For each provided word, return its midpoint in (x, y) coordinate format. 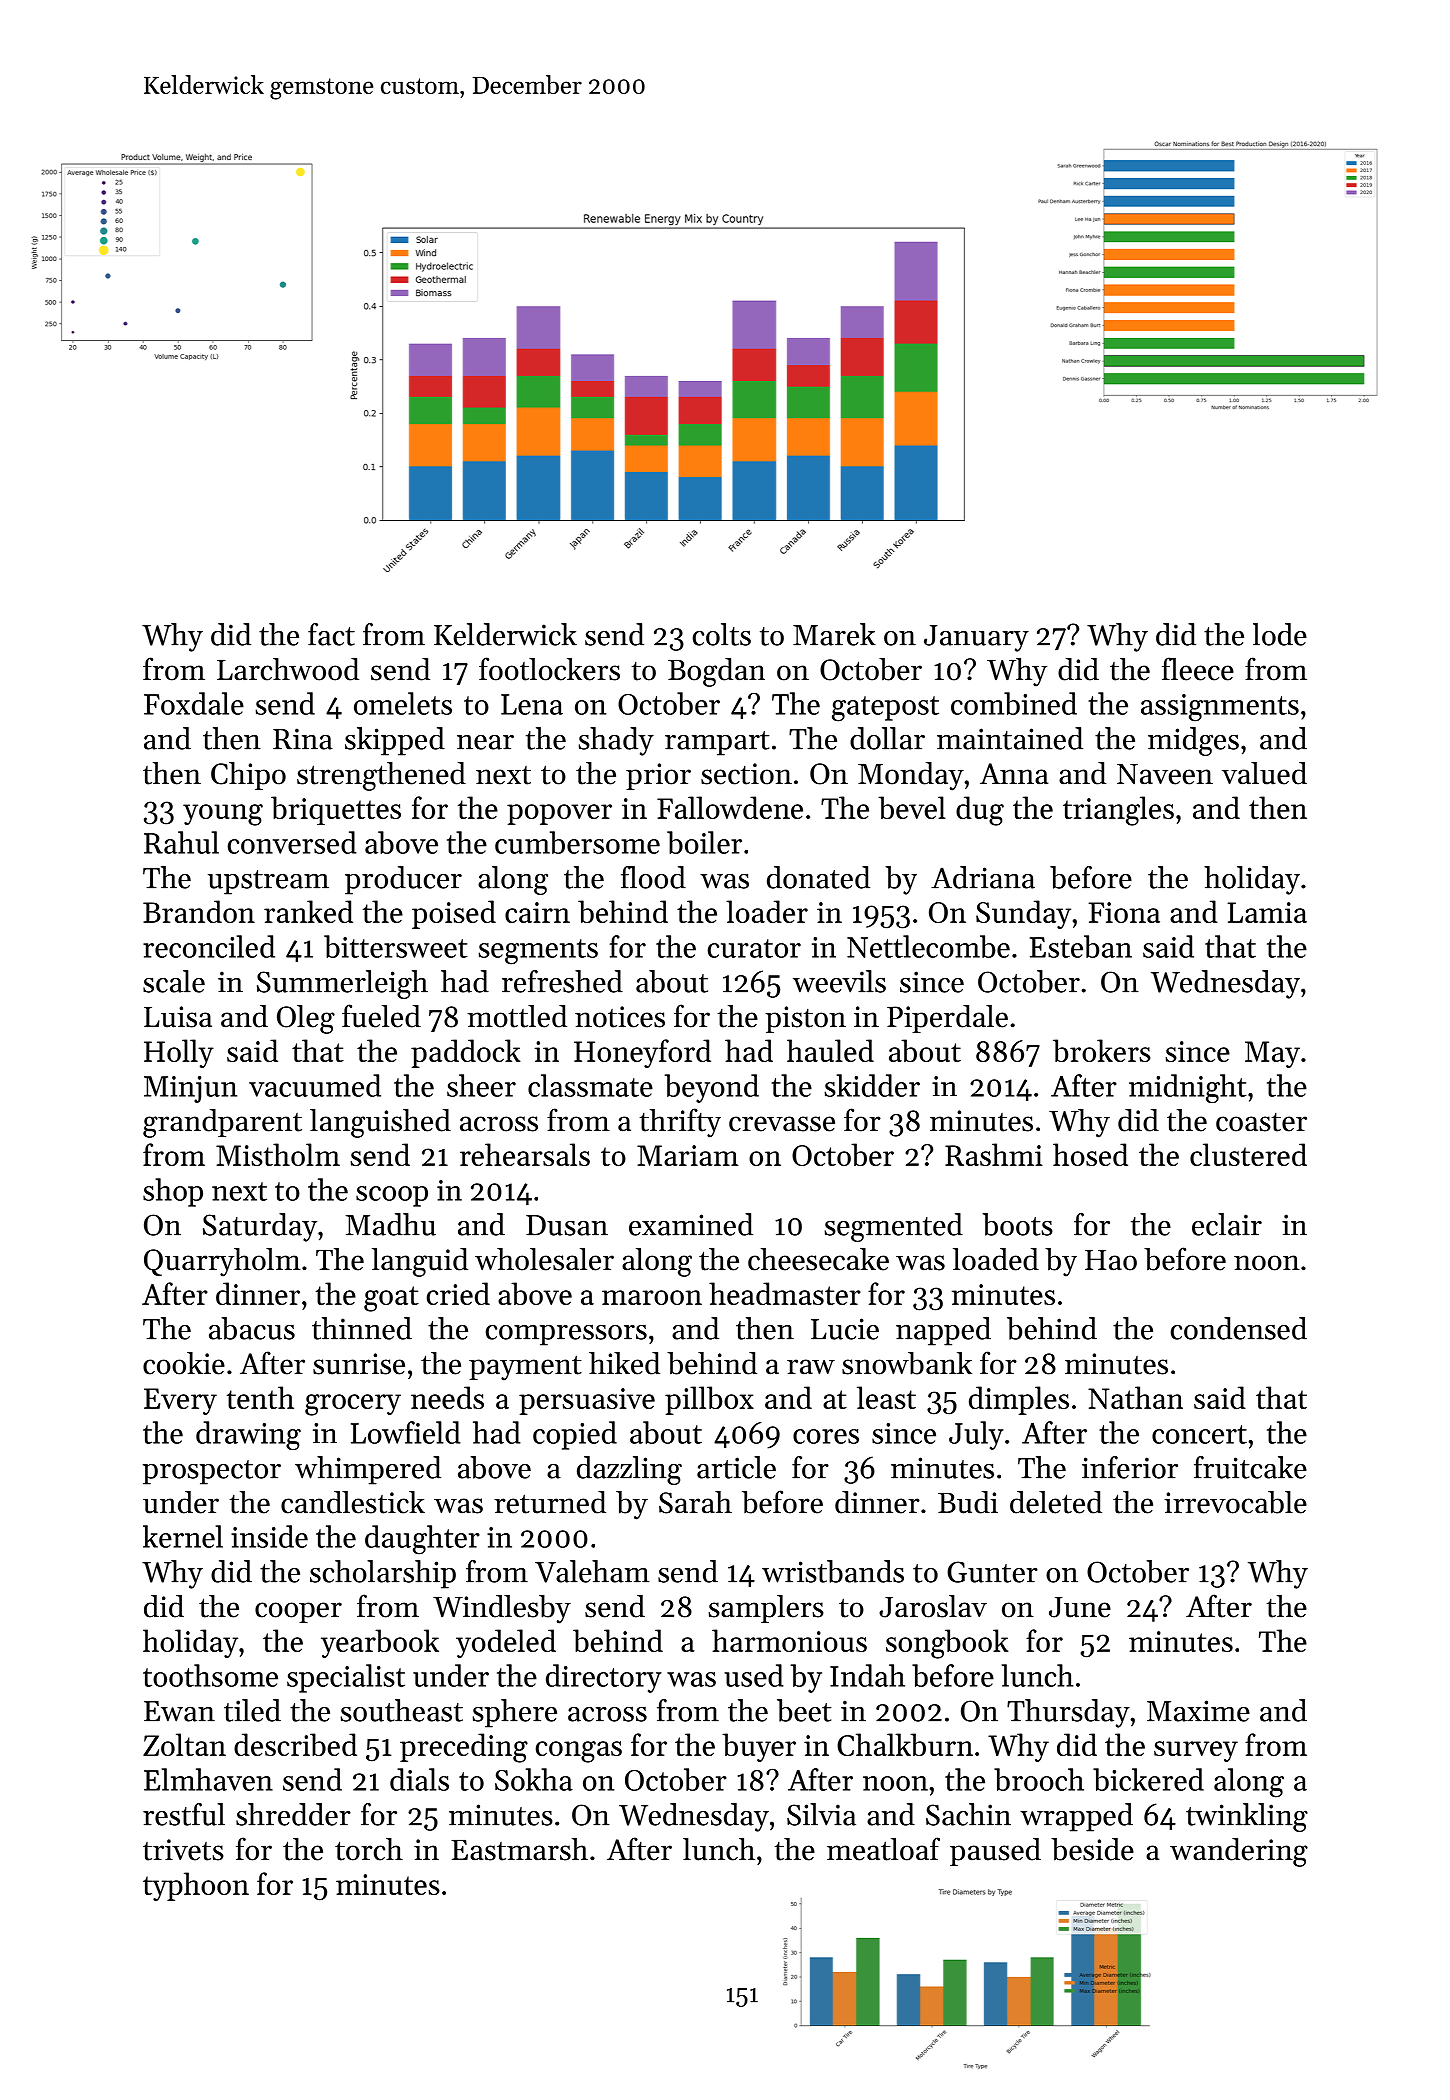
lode (1280, 634)
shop (173, 1192)
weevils (839, 981)
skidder (872, 1085)
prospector (212, 1472)
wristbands (833, 1571)
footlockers (549, 669)
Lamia (1267, 912)
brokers (1102, 1050)
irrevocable (1235, 1502)
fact (331, 634)
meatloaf (883, 1849)
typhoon (196, 1886)
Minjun (190, 1089)
